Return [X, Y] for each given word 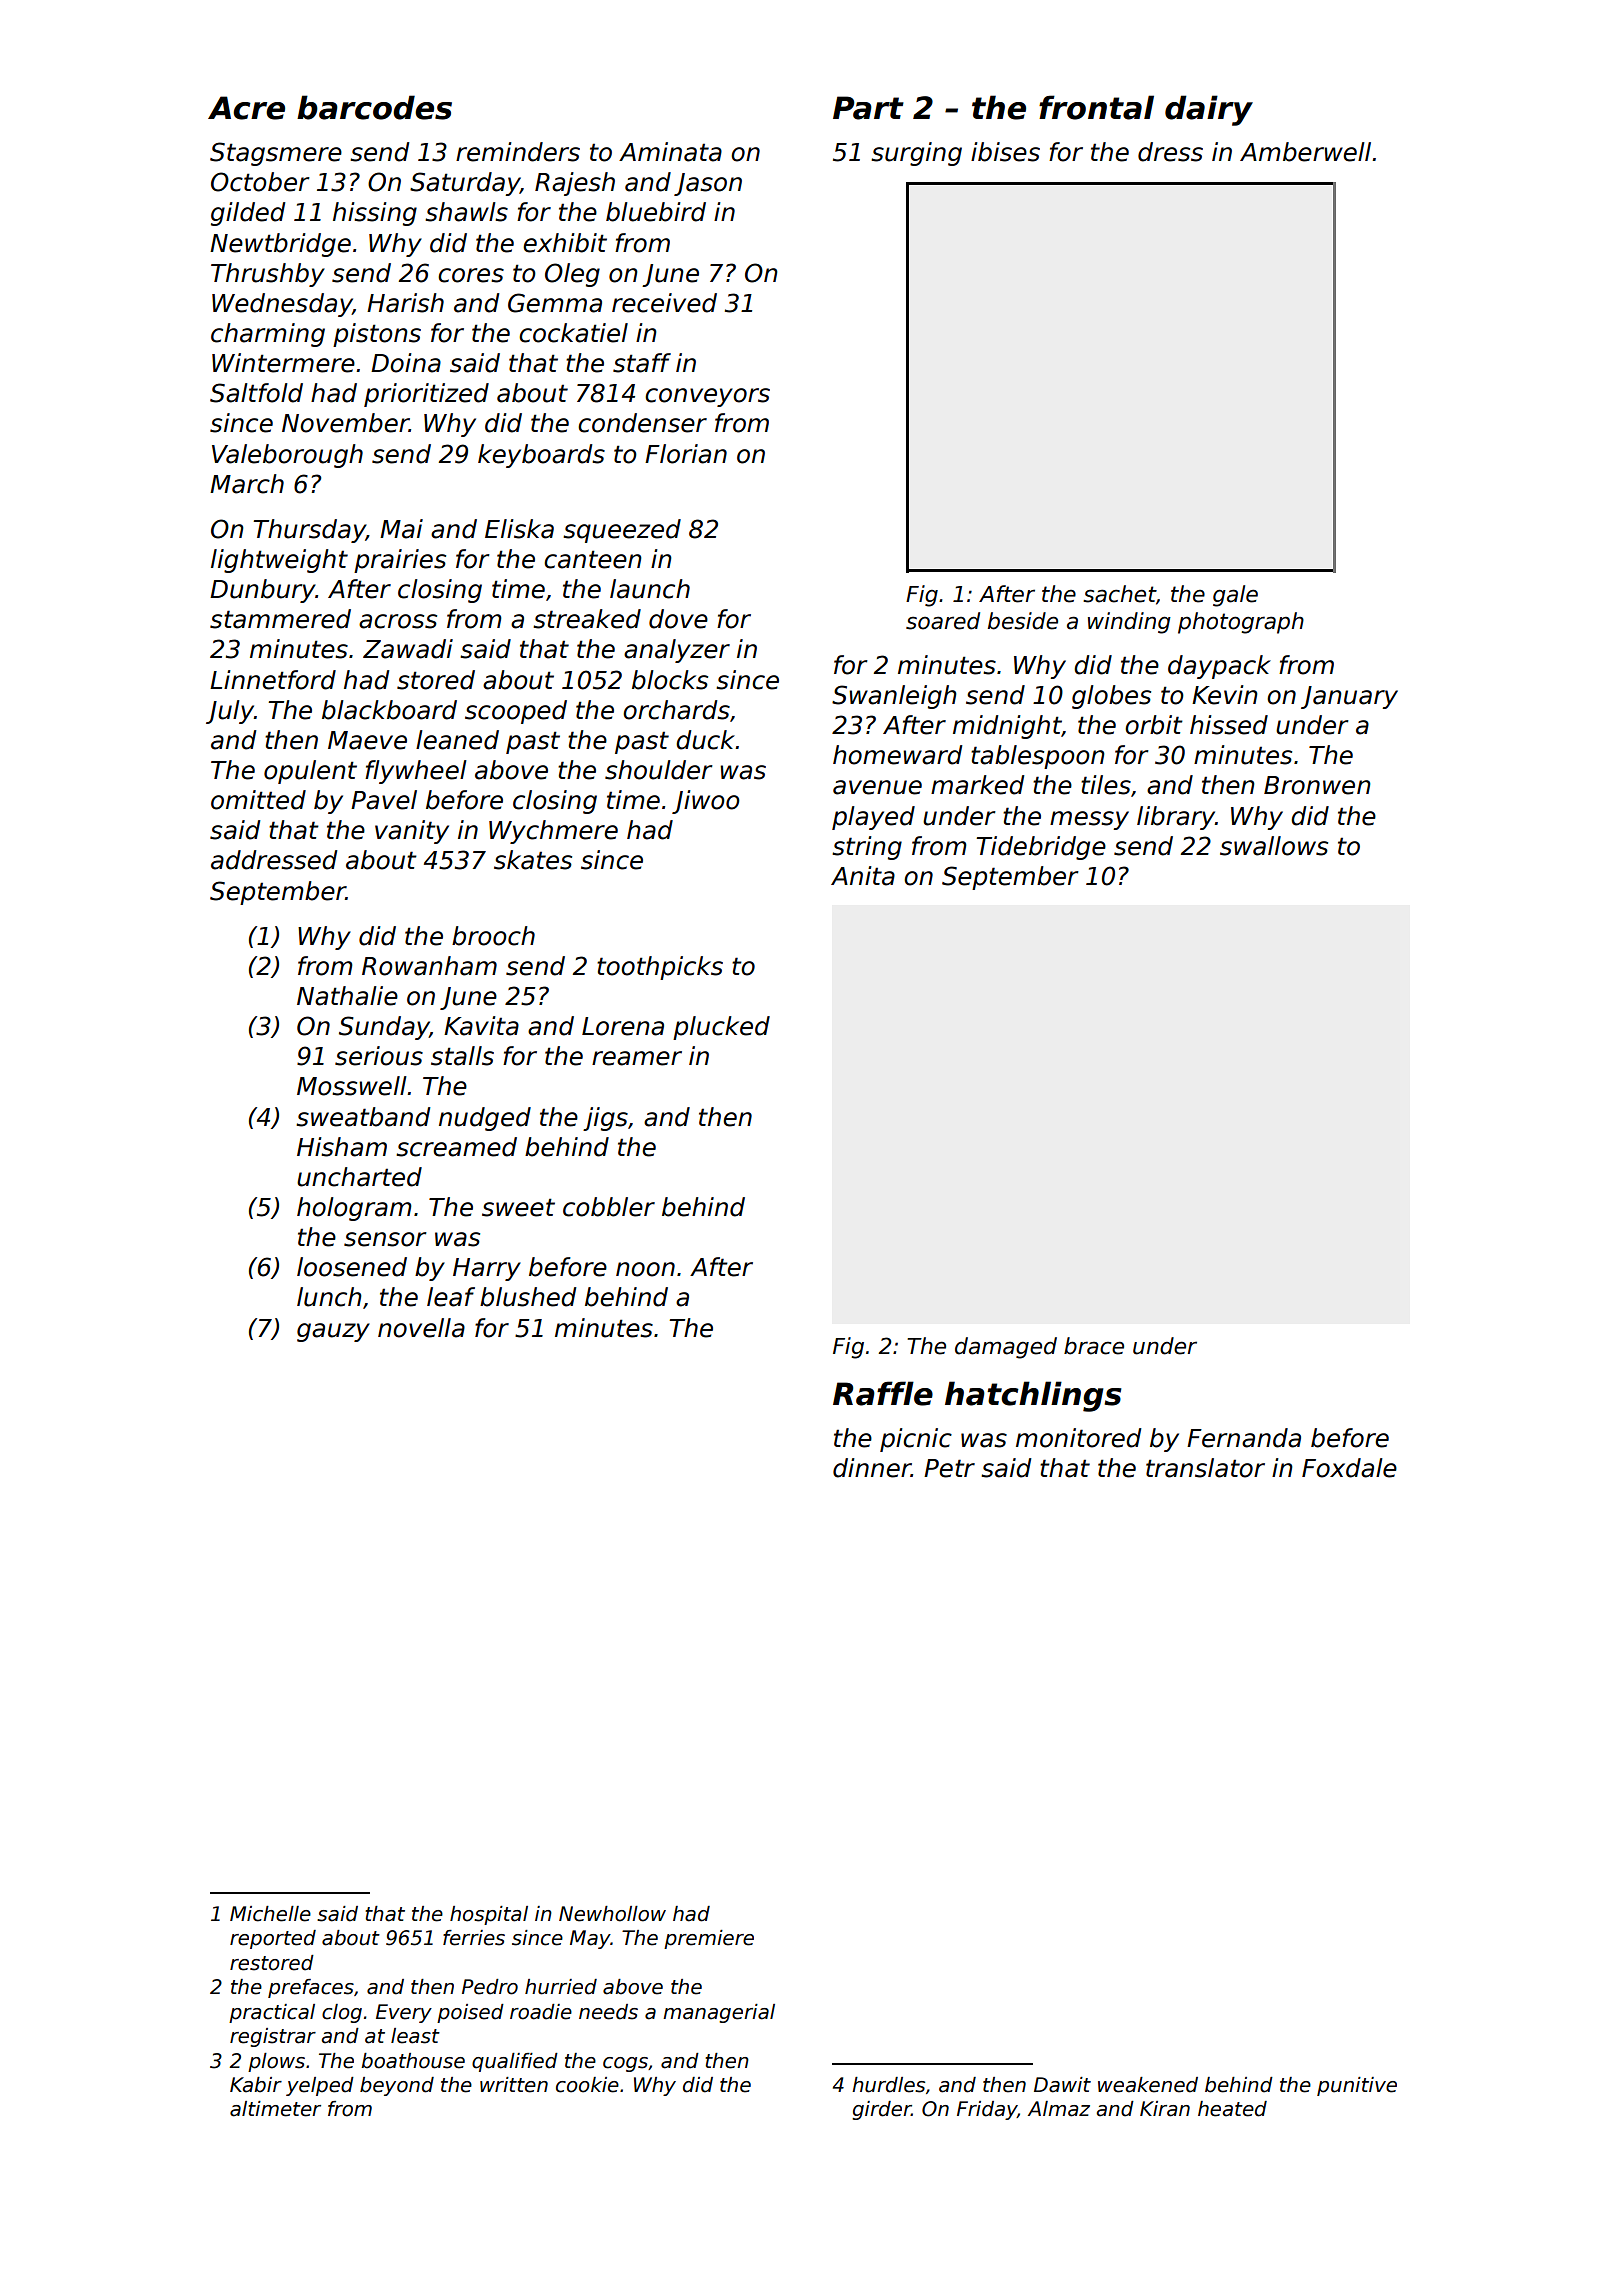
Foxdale [1349, 1468]
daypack [1219, 667]
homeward [897, 755]
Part [868, 108]
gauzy [333, 1332]
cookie [587, 2085]
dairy [1209, 110]
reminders [518, 152]
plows [276, 2062]
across [398, 621]
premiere [709, 1939]
